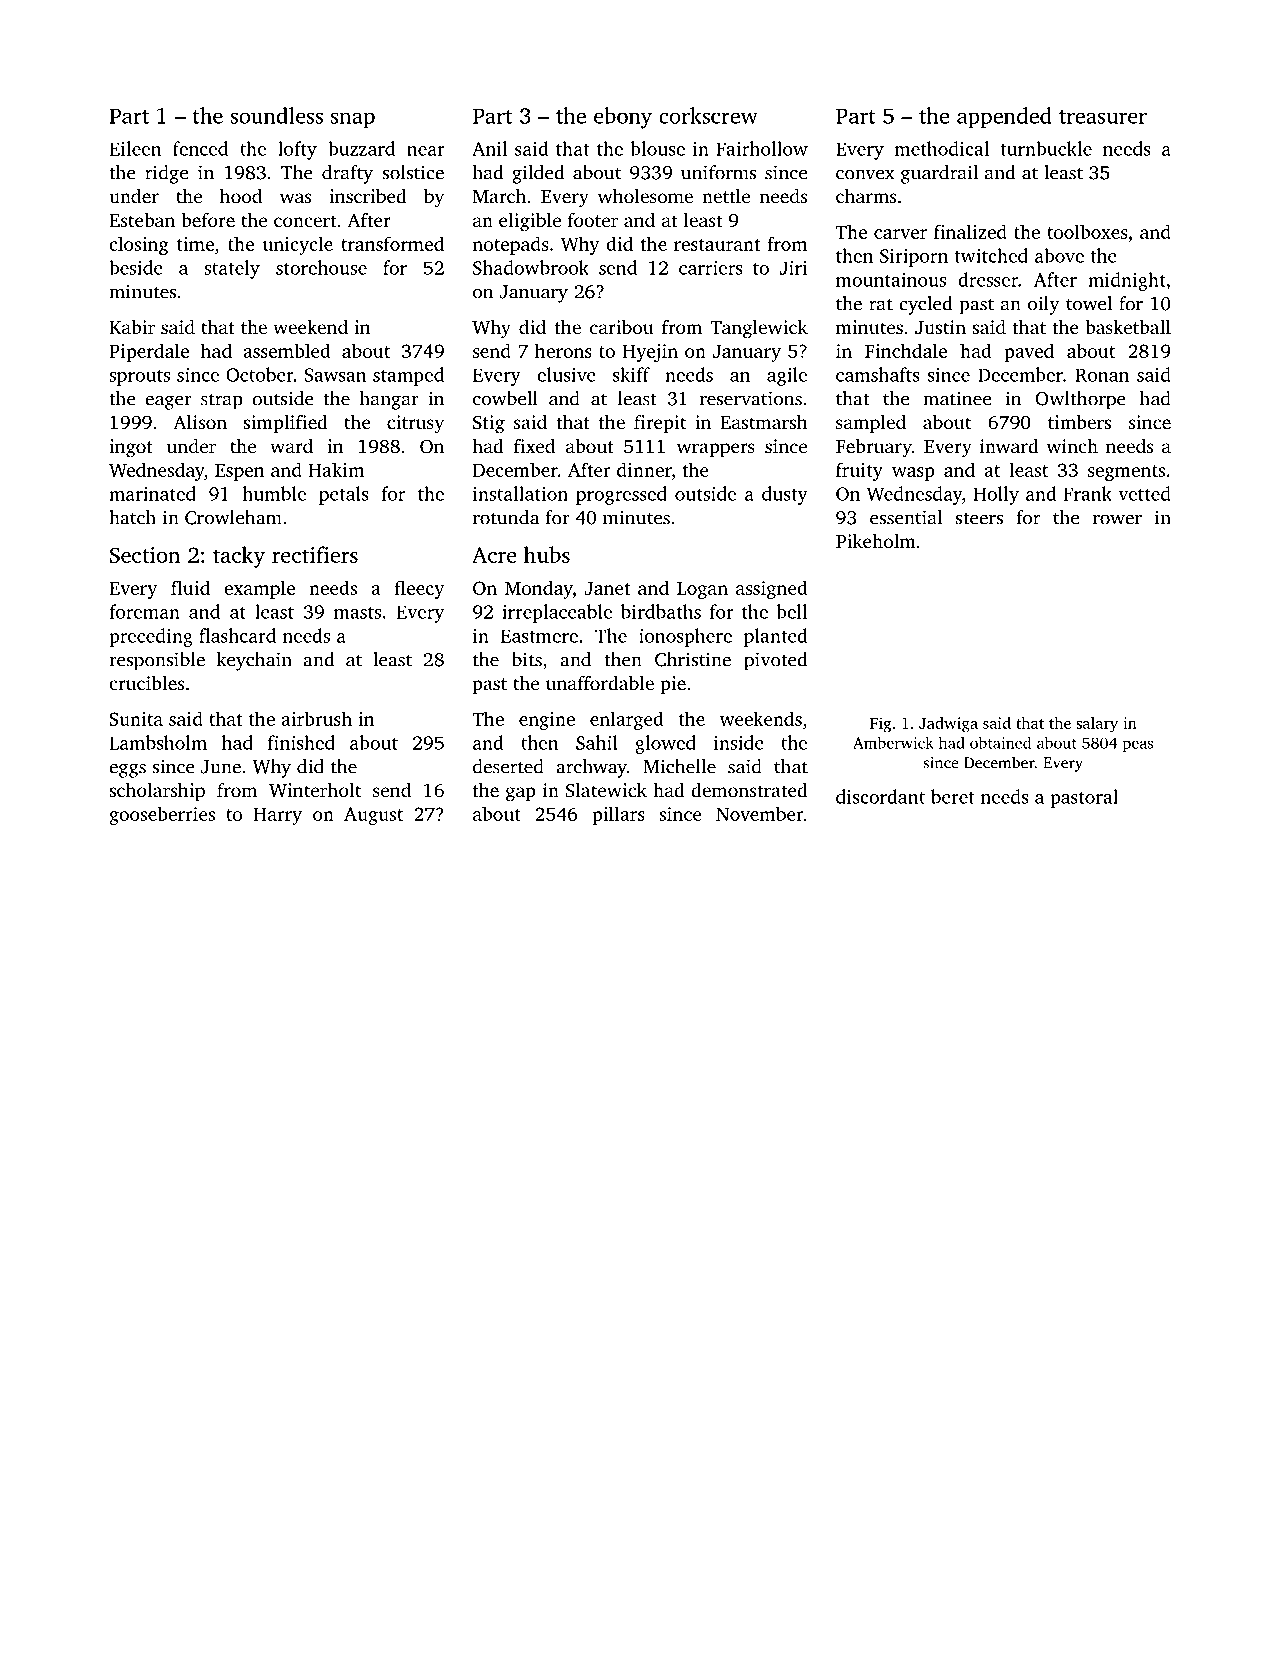 This screenshot has height=1656, width=1280. I want to click on rower, so click(1117, 519).
